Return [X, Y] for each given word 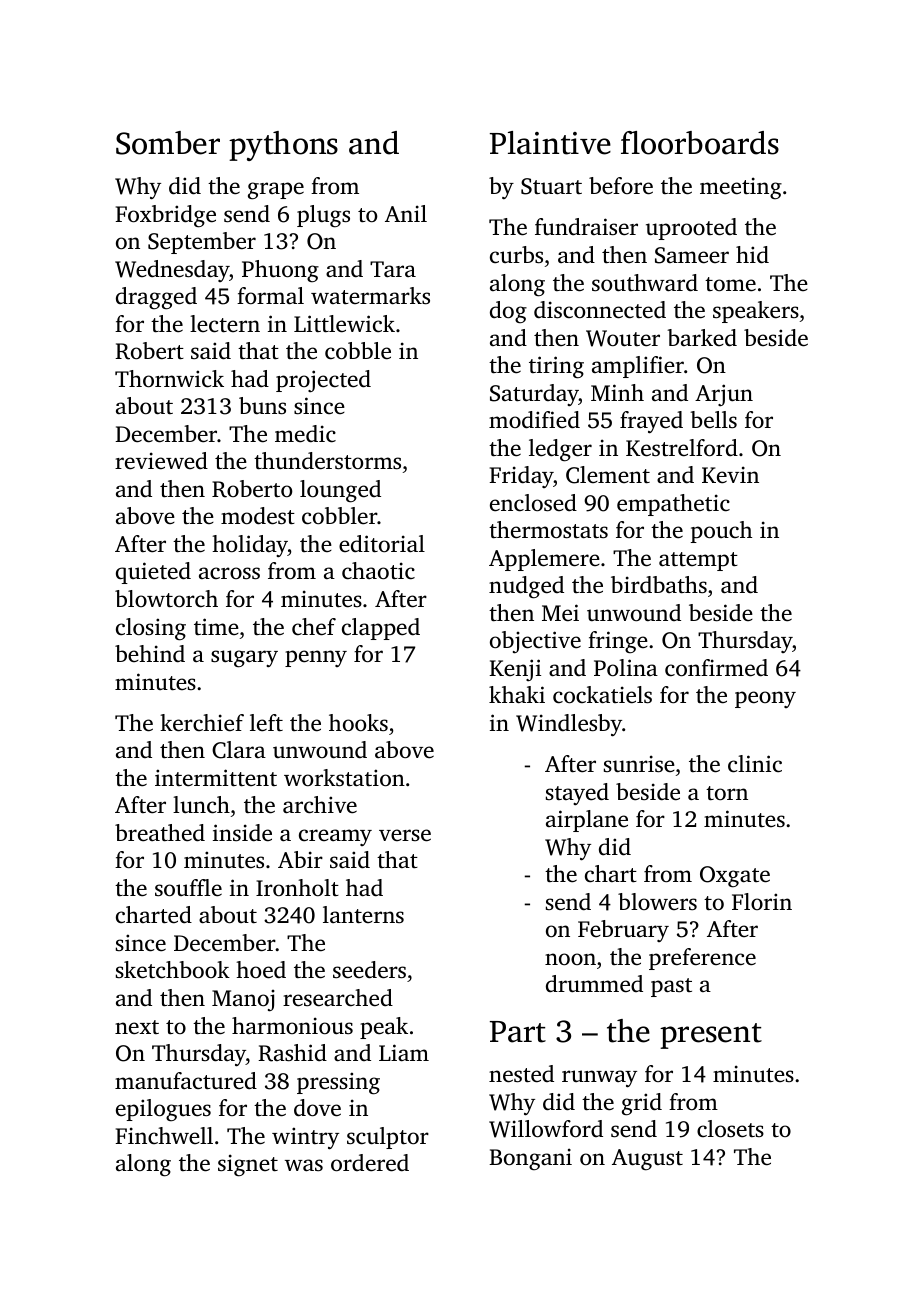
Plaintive [550, 143]
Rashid [292, 1053]
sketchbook [173, 970]
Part [518, 1032]
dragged [156, 298]
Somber [168, 143]
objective [535, 642]
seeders [369, 970]
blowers [657, 901]
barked [702, 338]
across [229, 573]
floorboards [700, 143]
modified [534, 420]
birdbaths [659, 584]
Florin [762, 901]
